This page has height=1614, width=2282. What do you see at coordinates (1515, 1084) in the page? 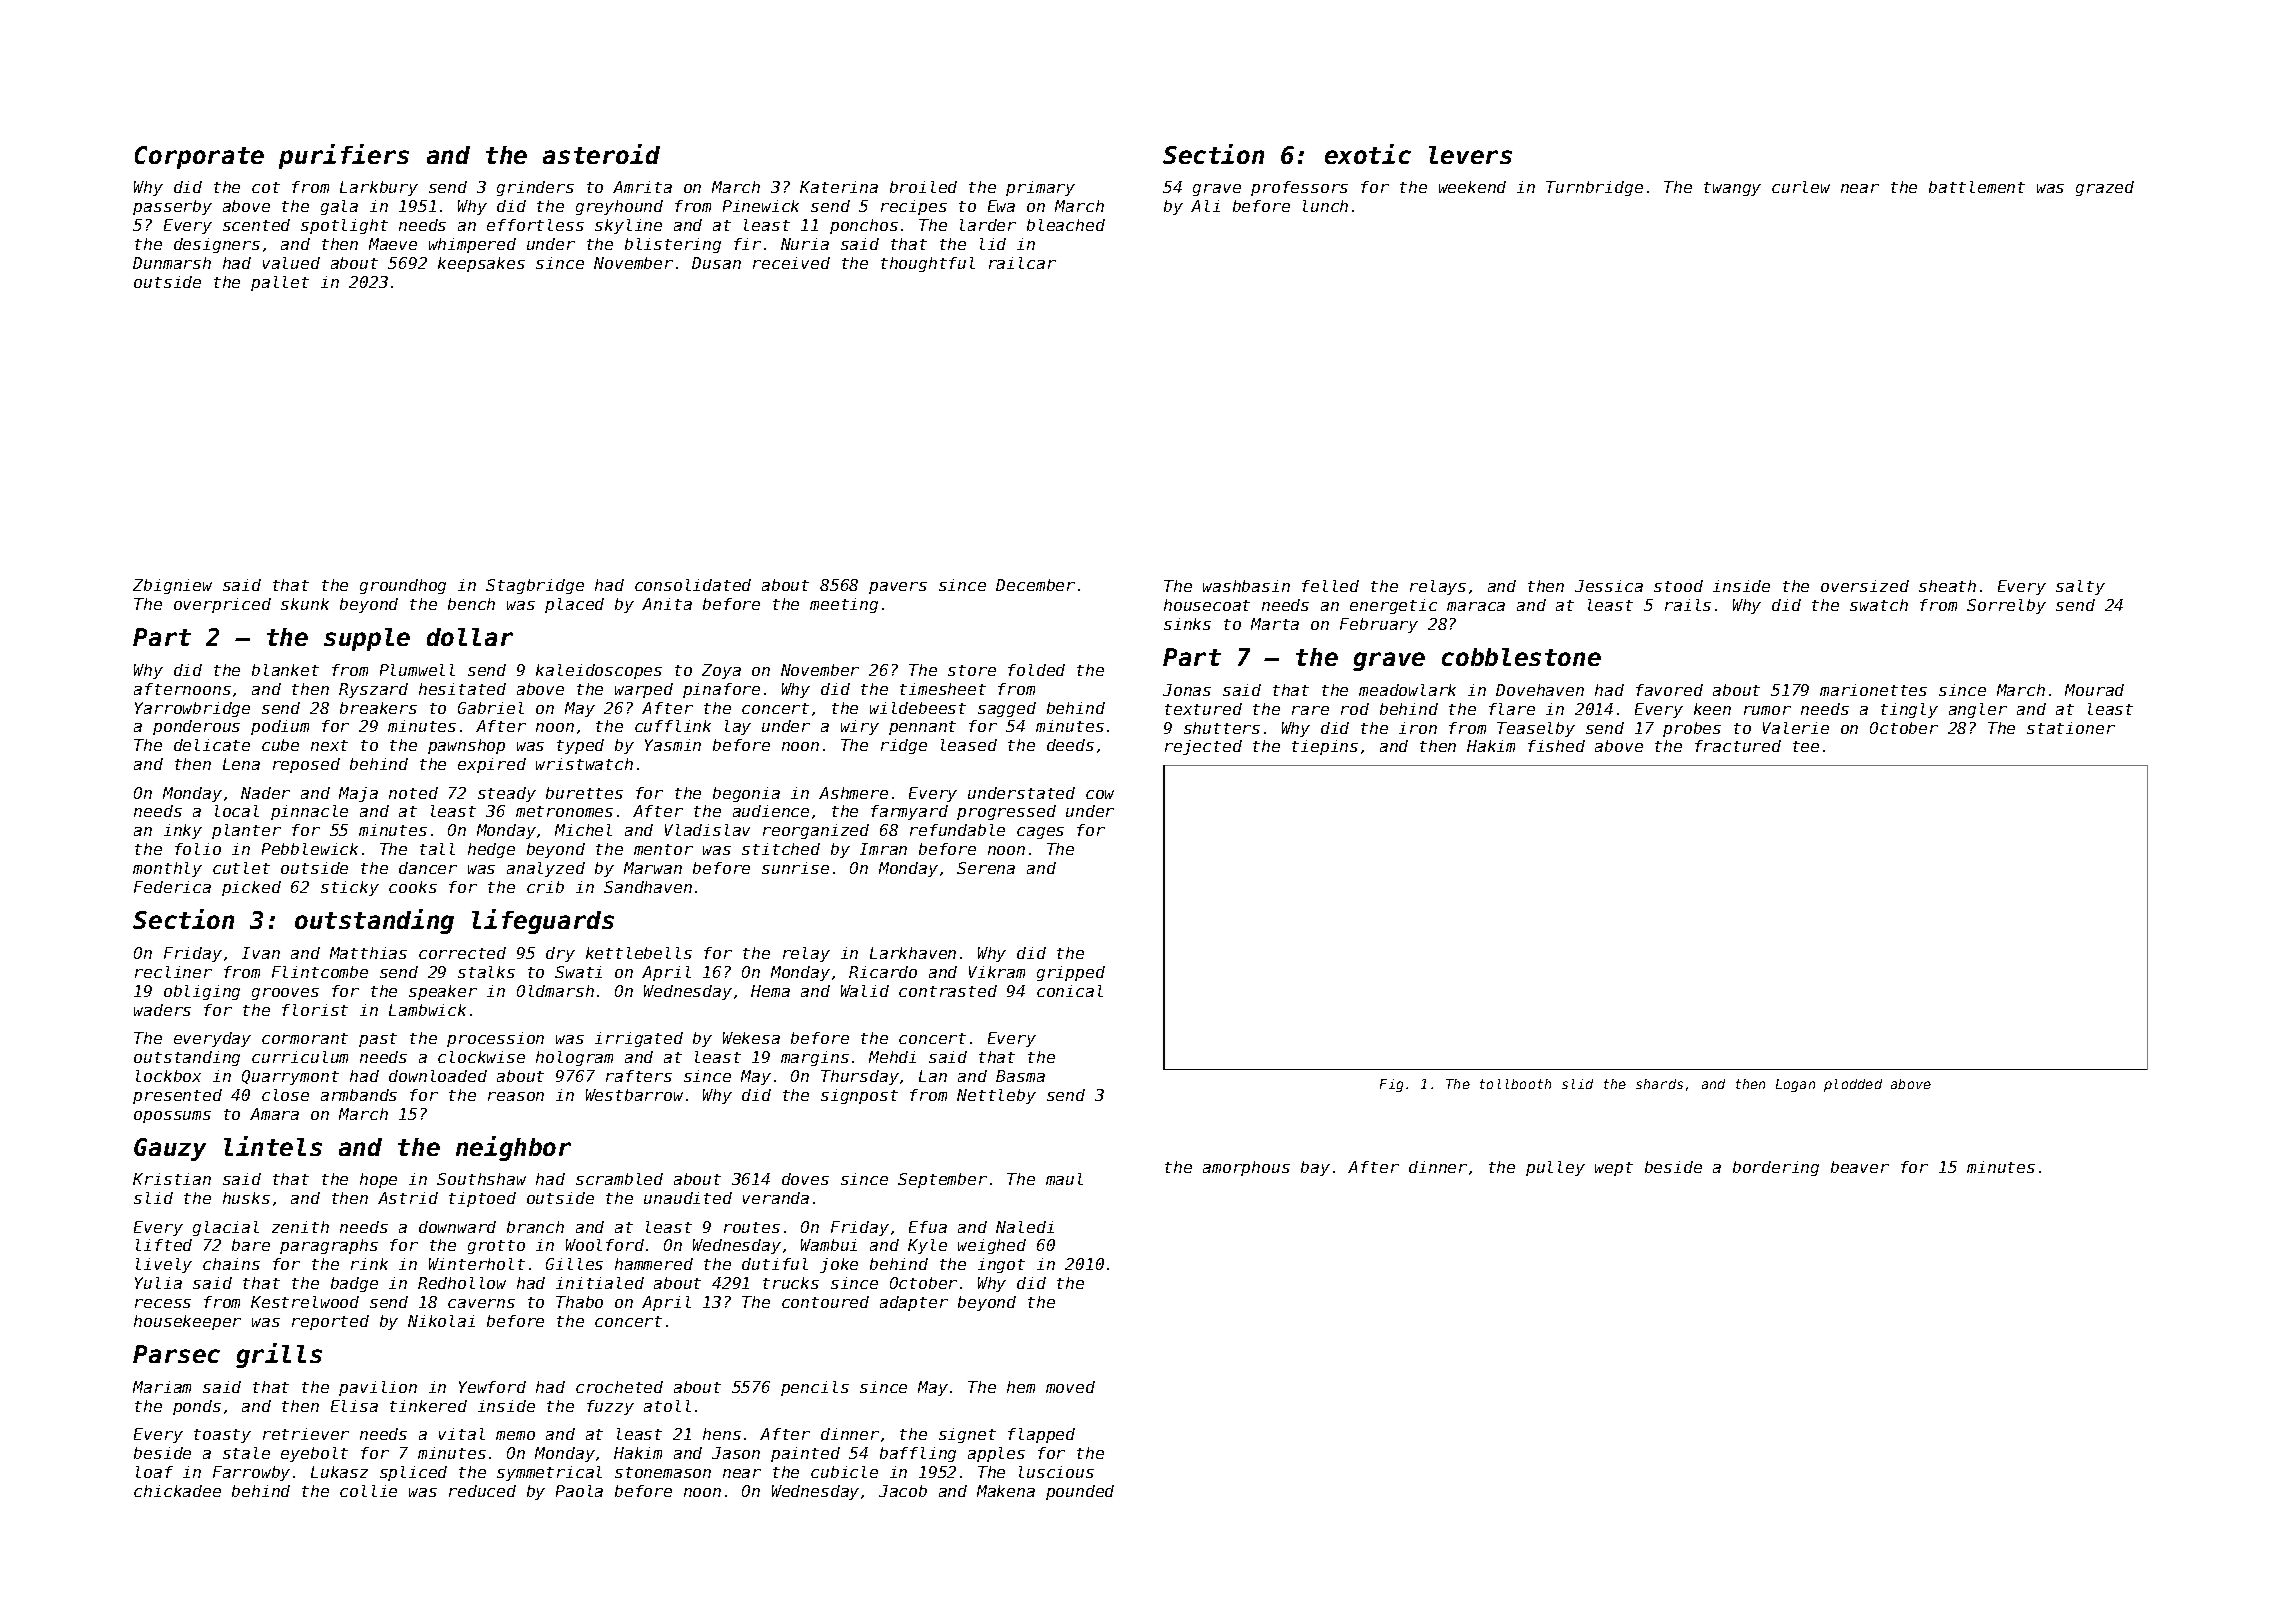
I see `tollbooth` at bounding box center [1515, 1084].
